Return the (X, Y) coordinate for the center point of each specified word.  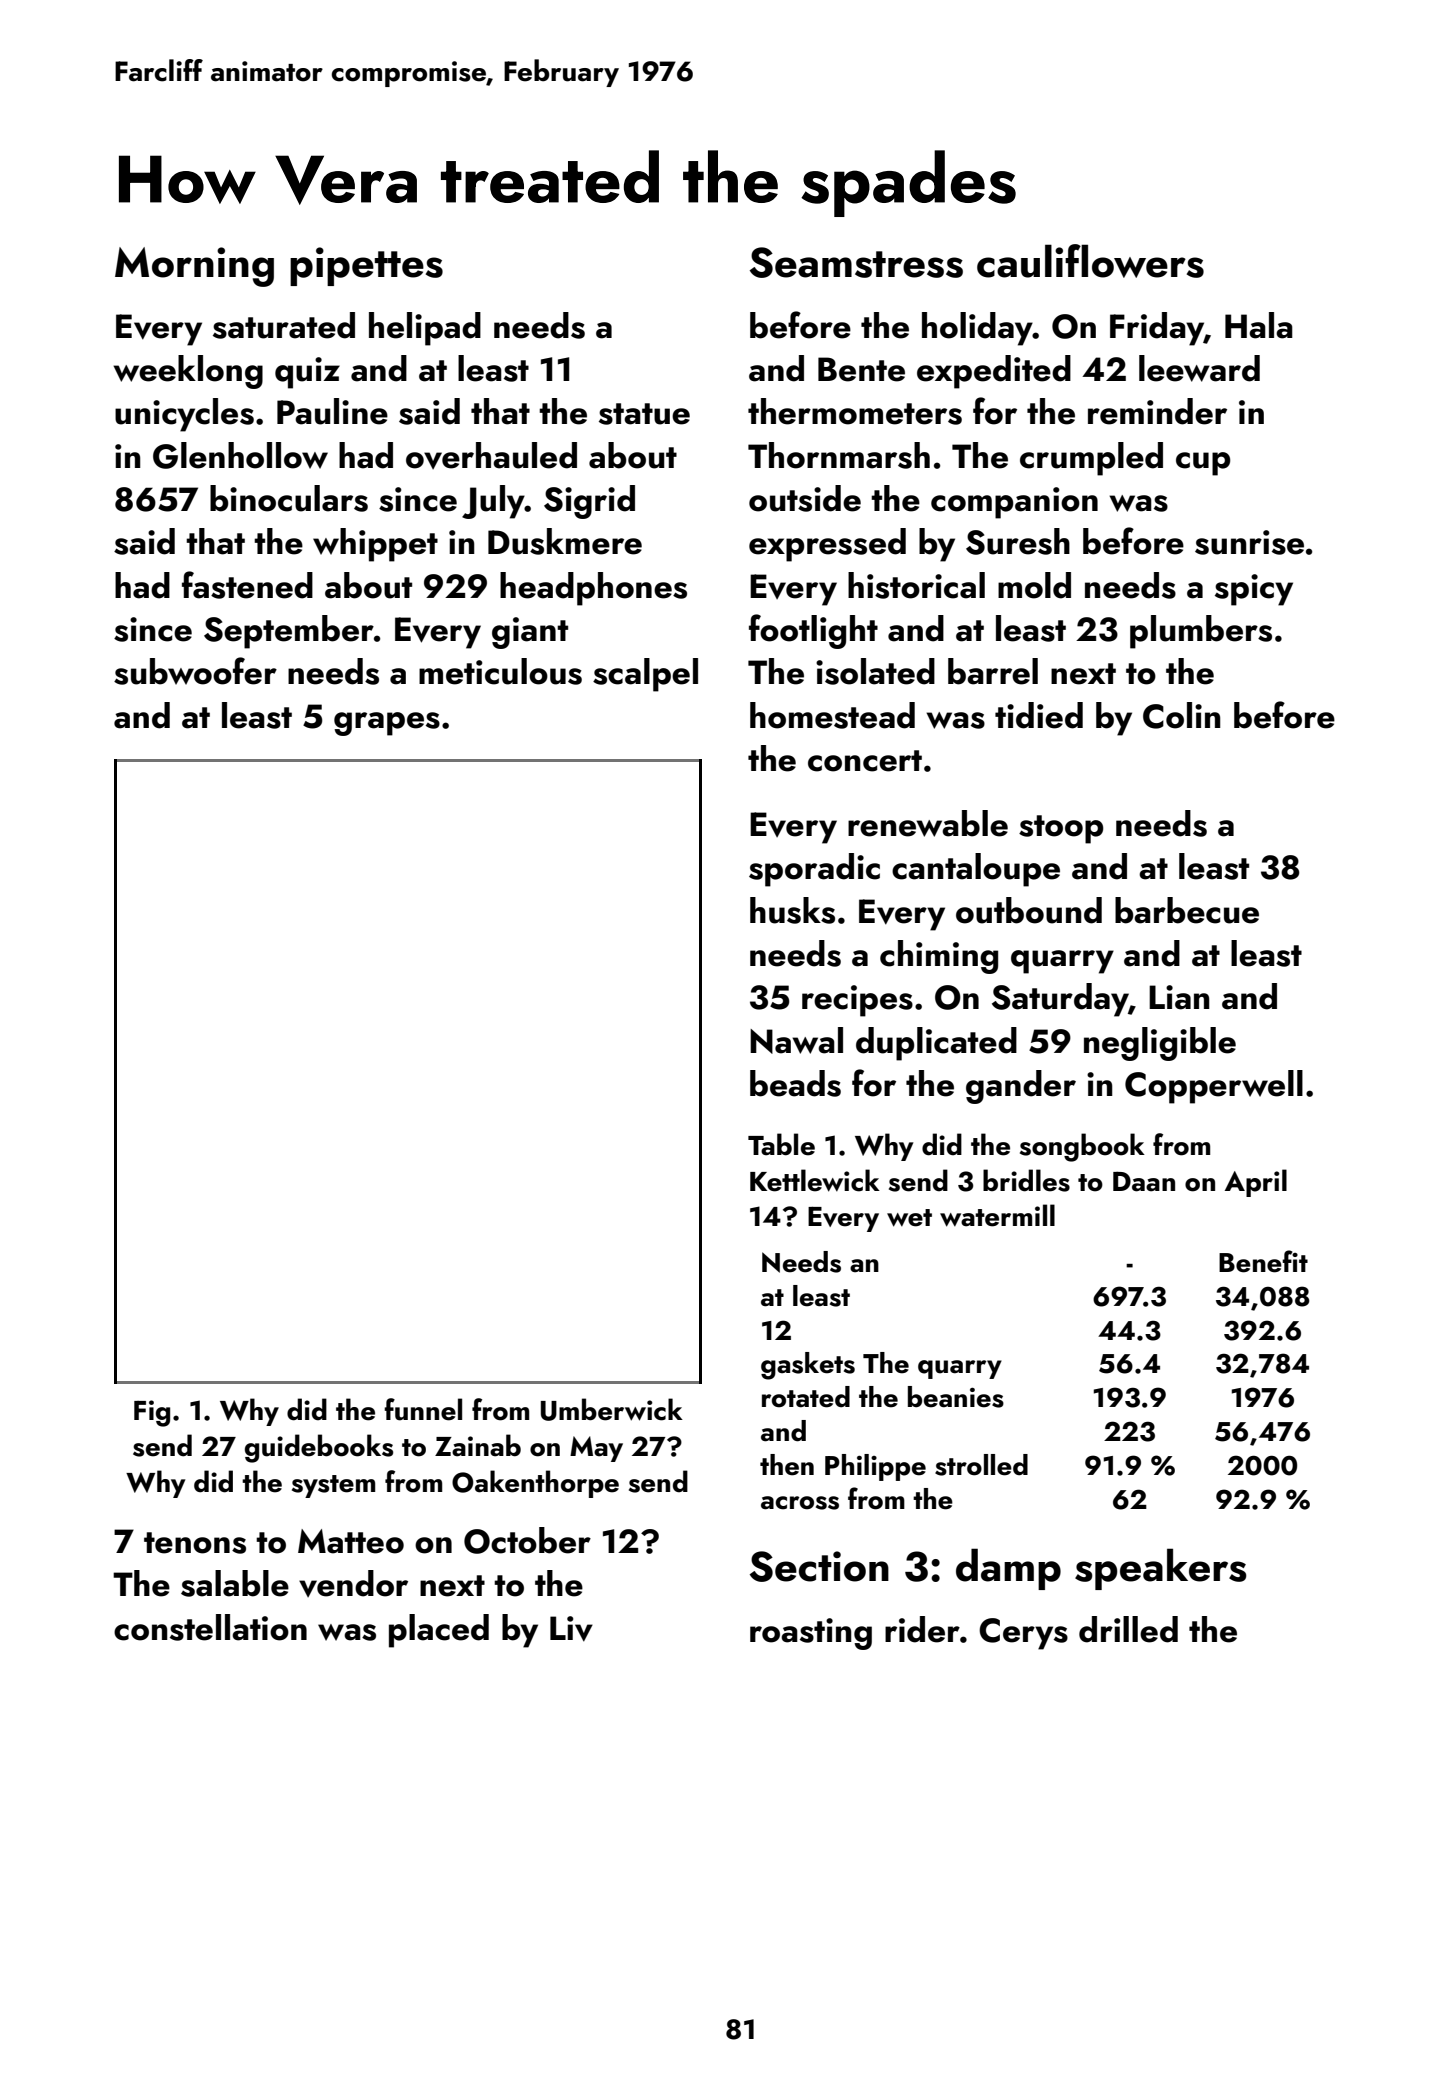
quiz (307, 373)
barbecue (1187, 910)
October (527, 1540)
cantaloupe (976, 870)
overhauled (491, 455)
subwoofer (195, 671)
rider (922, 1629)
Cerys (1023, 1634)
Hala (1259, 325)
